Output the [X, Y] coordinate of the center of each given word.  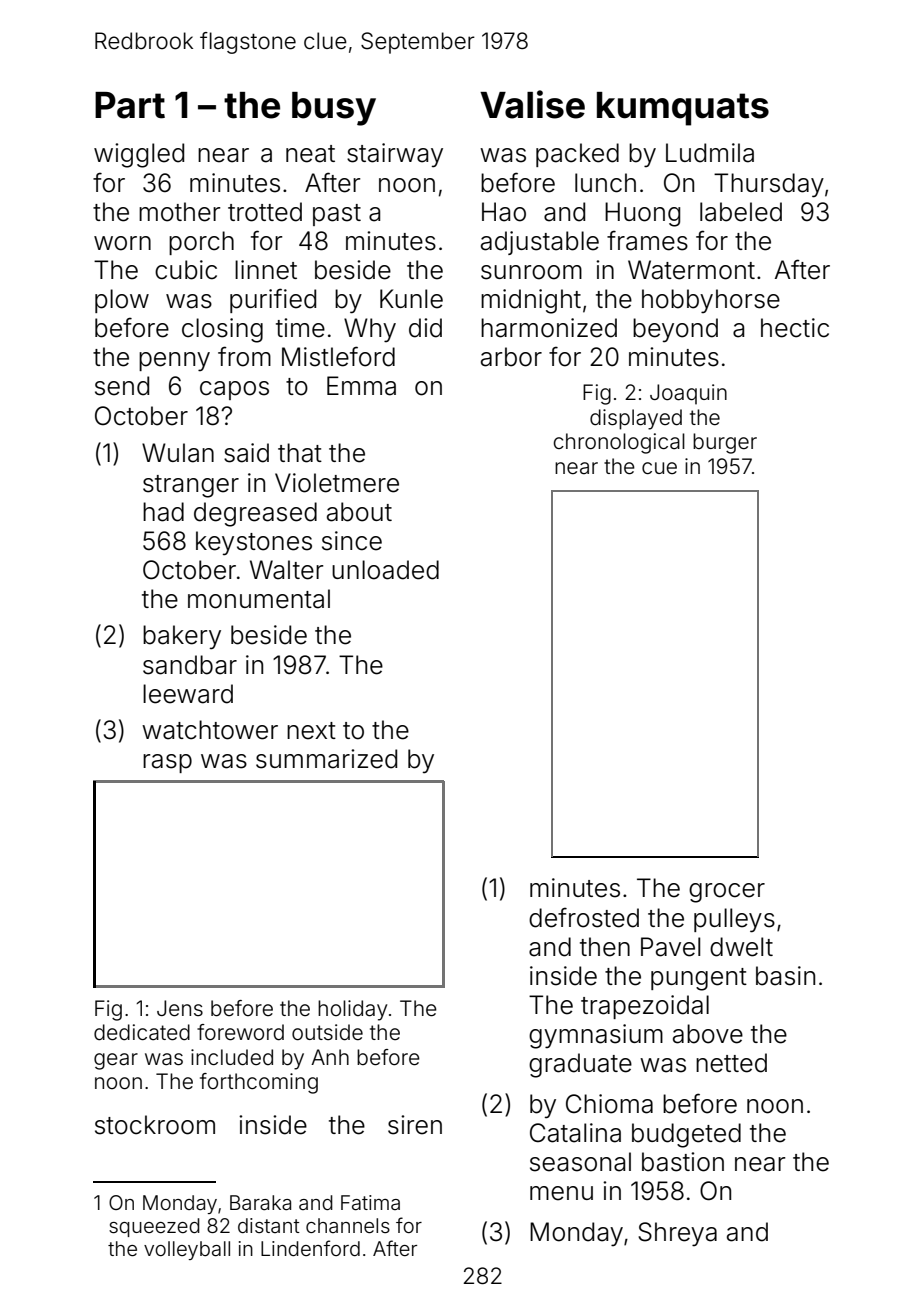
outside [327, 1032]
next [311, 731]
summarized [326, 759]
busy [334, 109]
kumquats [683, 109]
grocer [727, 893]
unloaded [385, 570]
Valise [532, 104]
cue [659, 468]
